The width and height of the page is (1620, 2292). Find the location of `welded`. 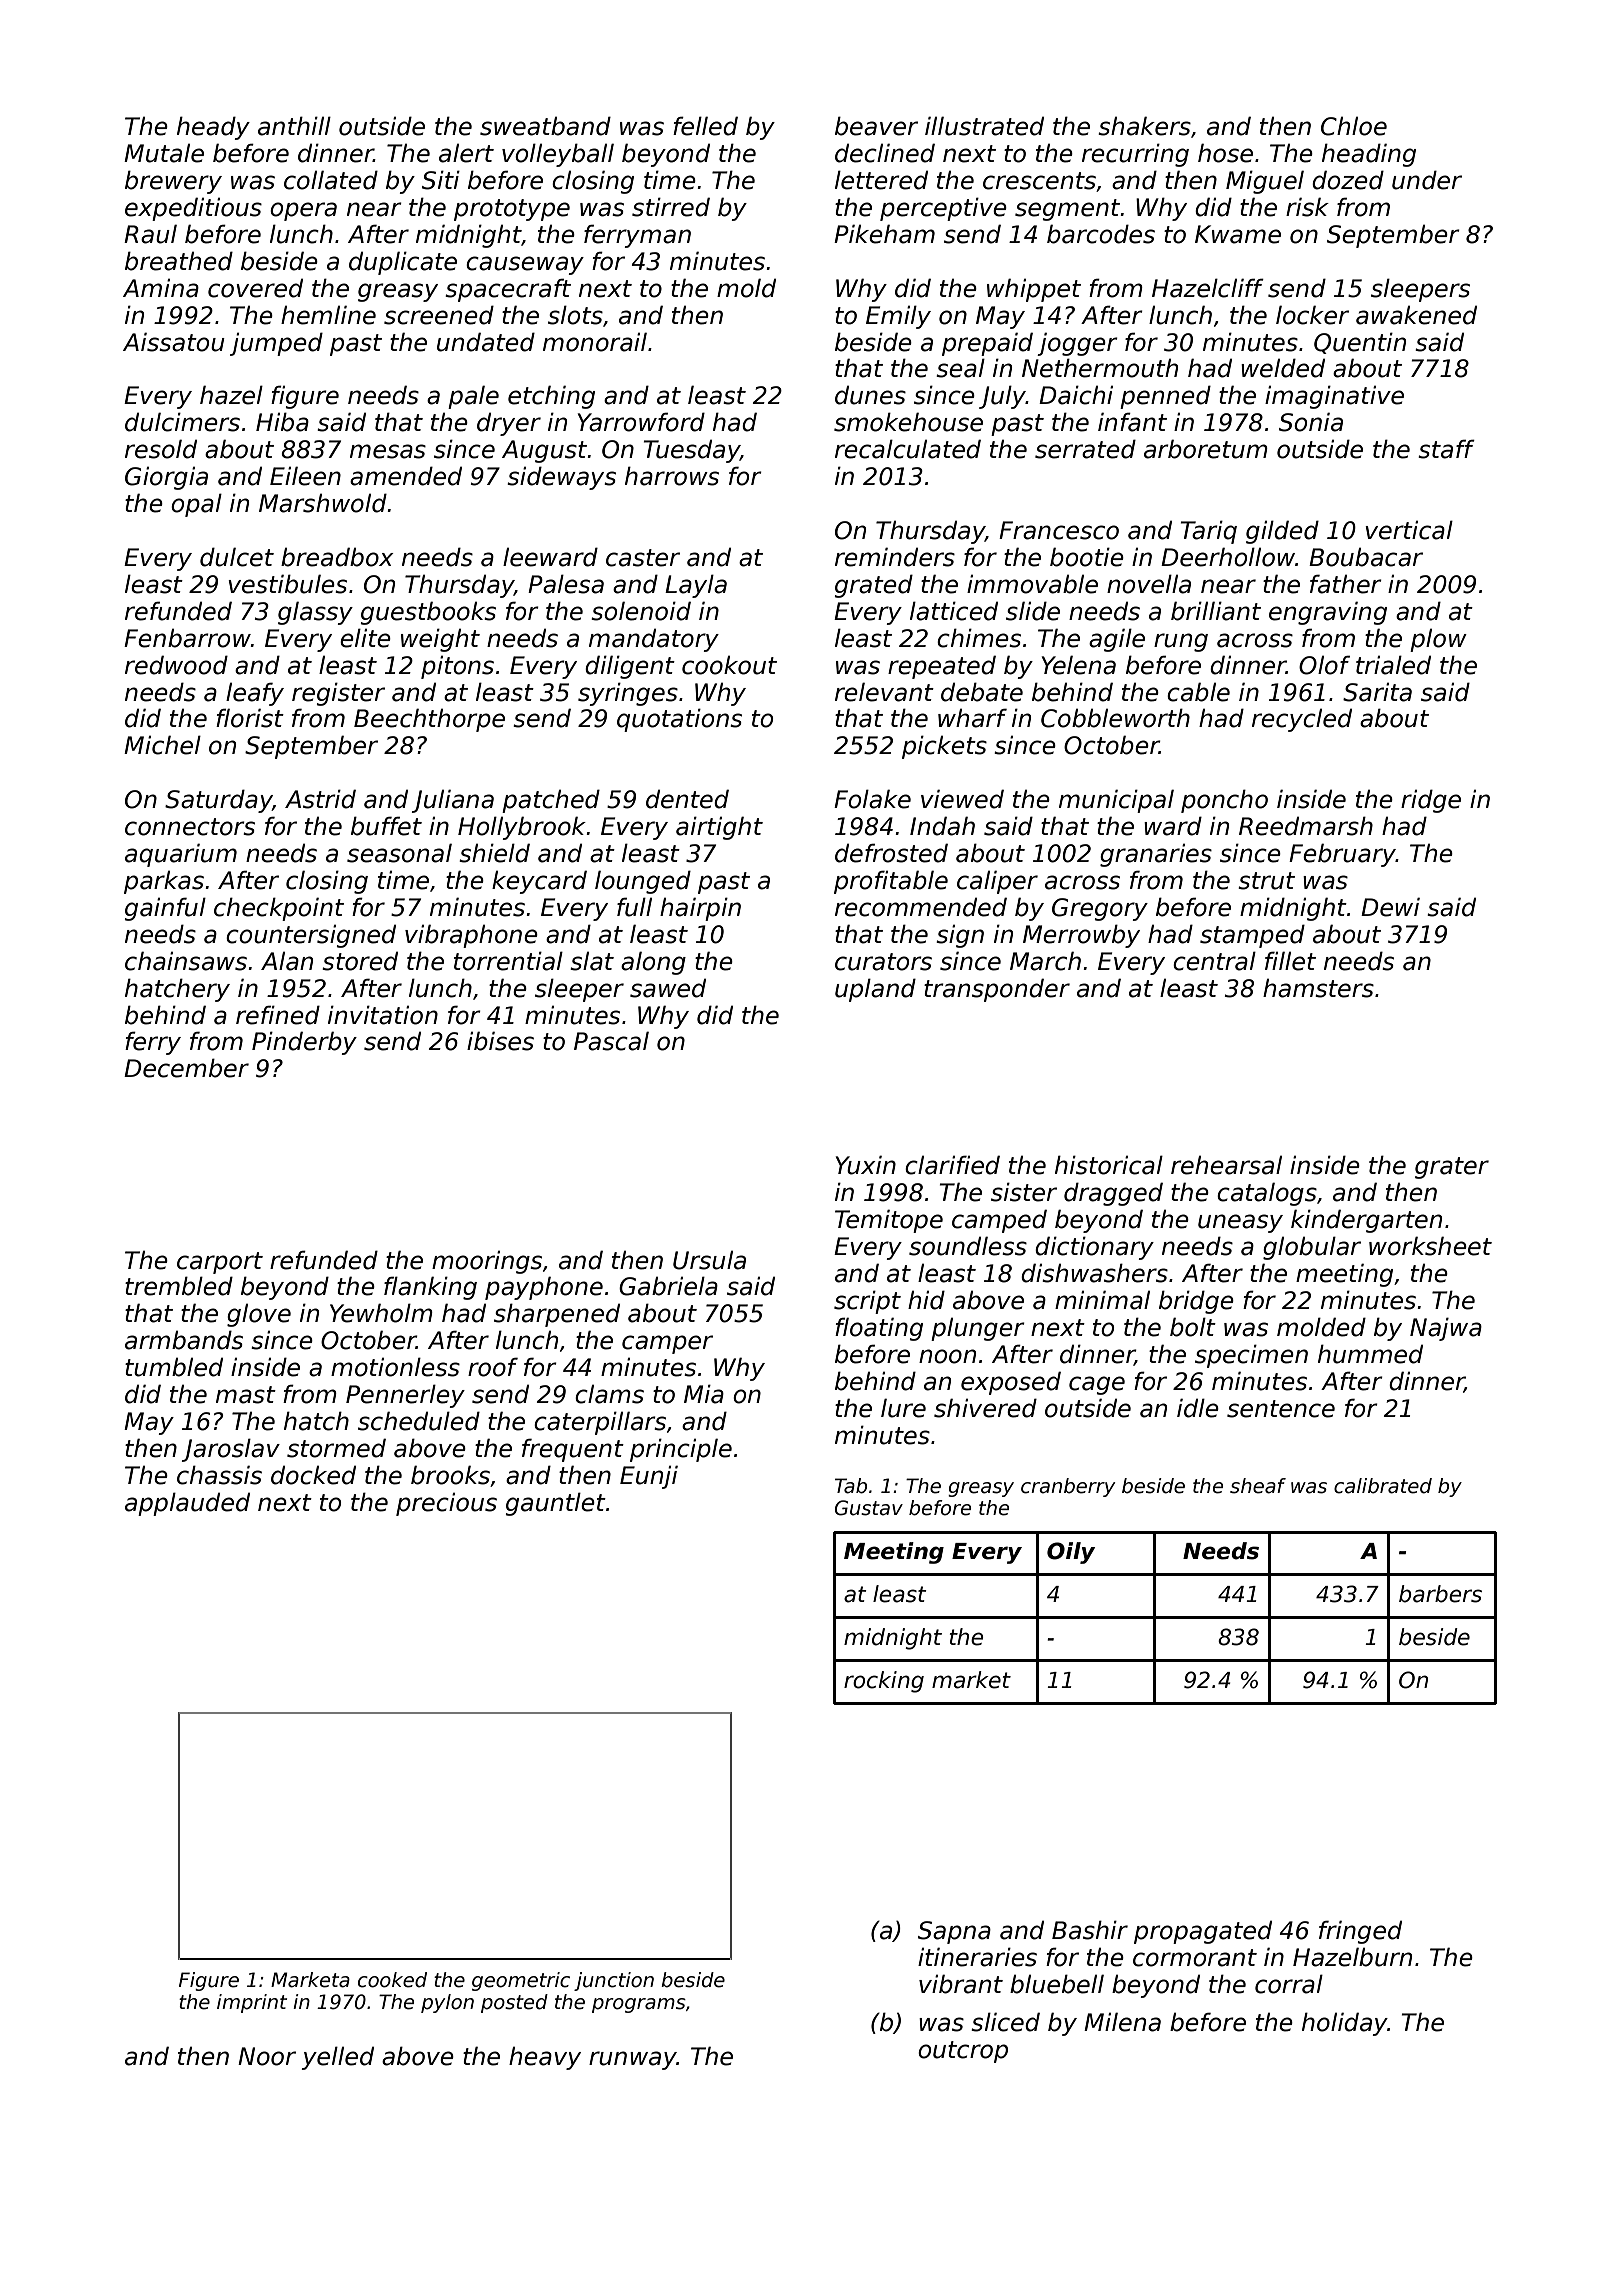

welded is located at coordinates (1283, 368).
